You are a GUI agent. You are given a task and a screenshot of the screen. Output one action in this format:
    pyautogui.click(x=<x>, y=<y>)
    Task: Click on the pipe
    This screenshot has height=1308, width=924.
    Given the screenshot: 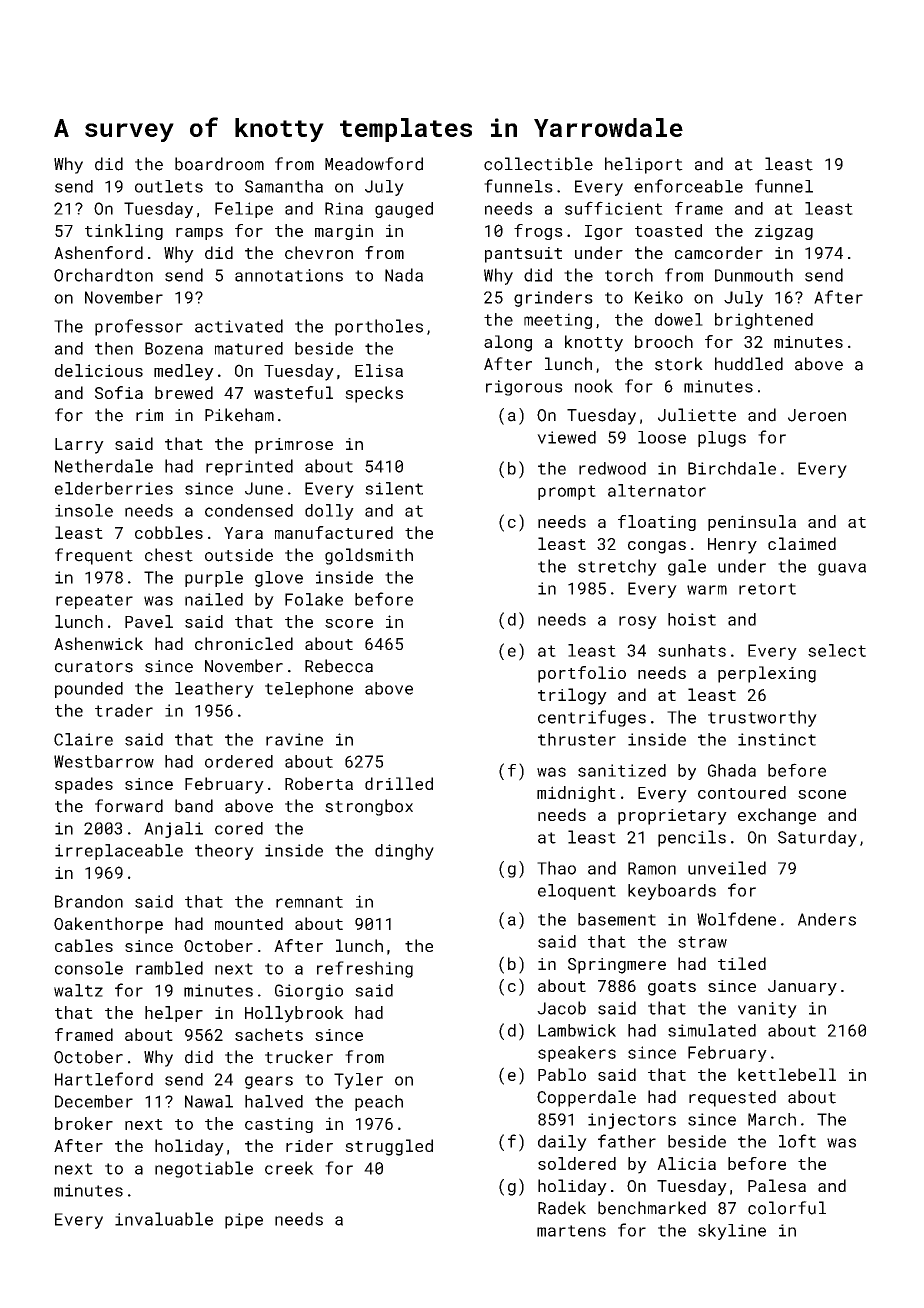 What is the action you would take?
    pyautogui.click(x=244, y=1221)
